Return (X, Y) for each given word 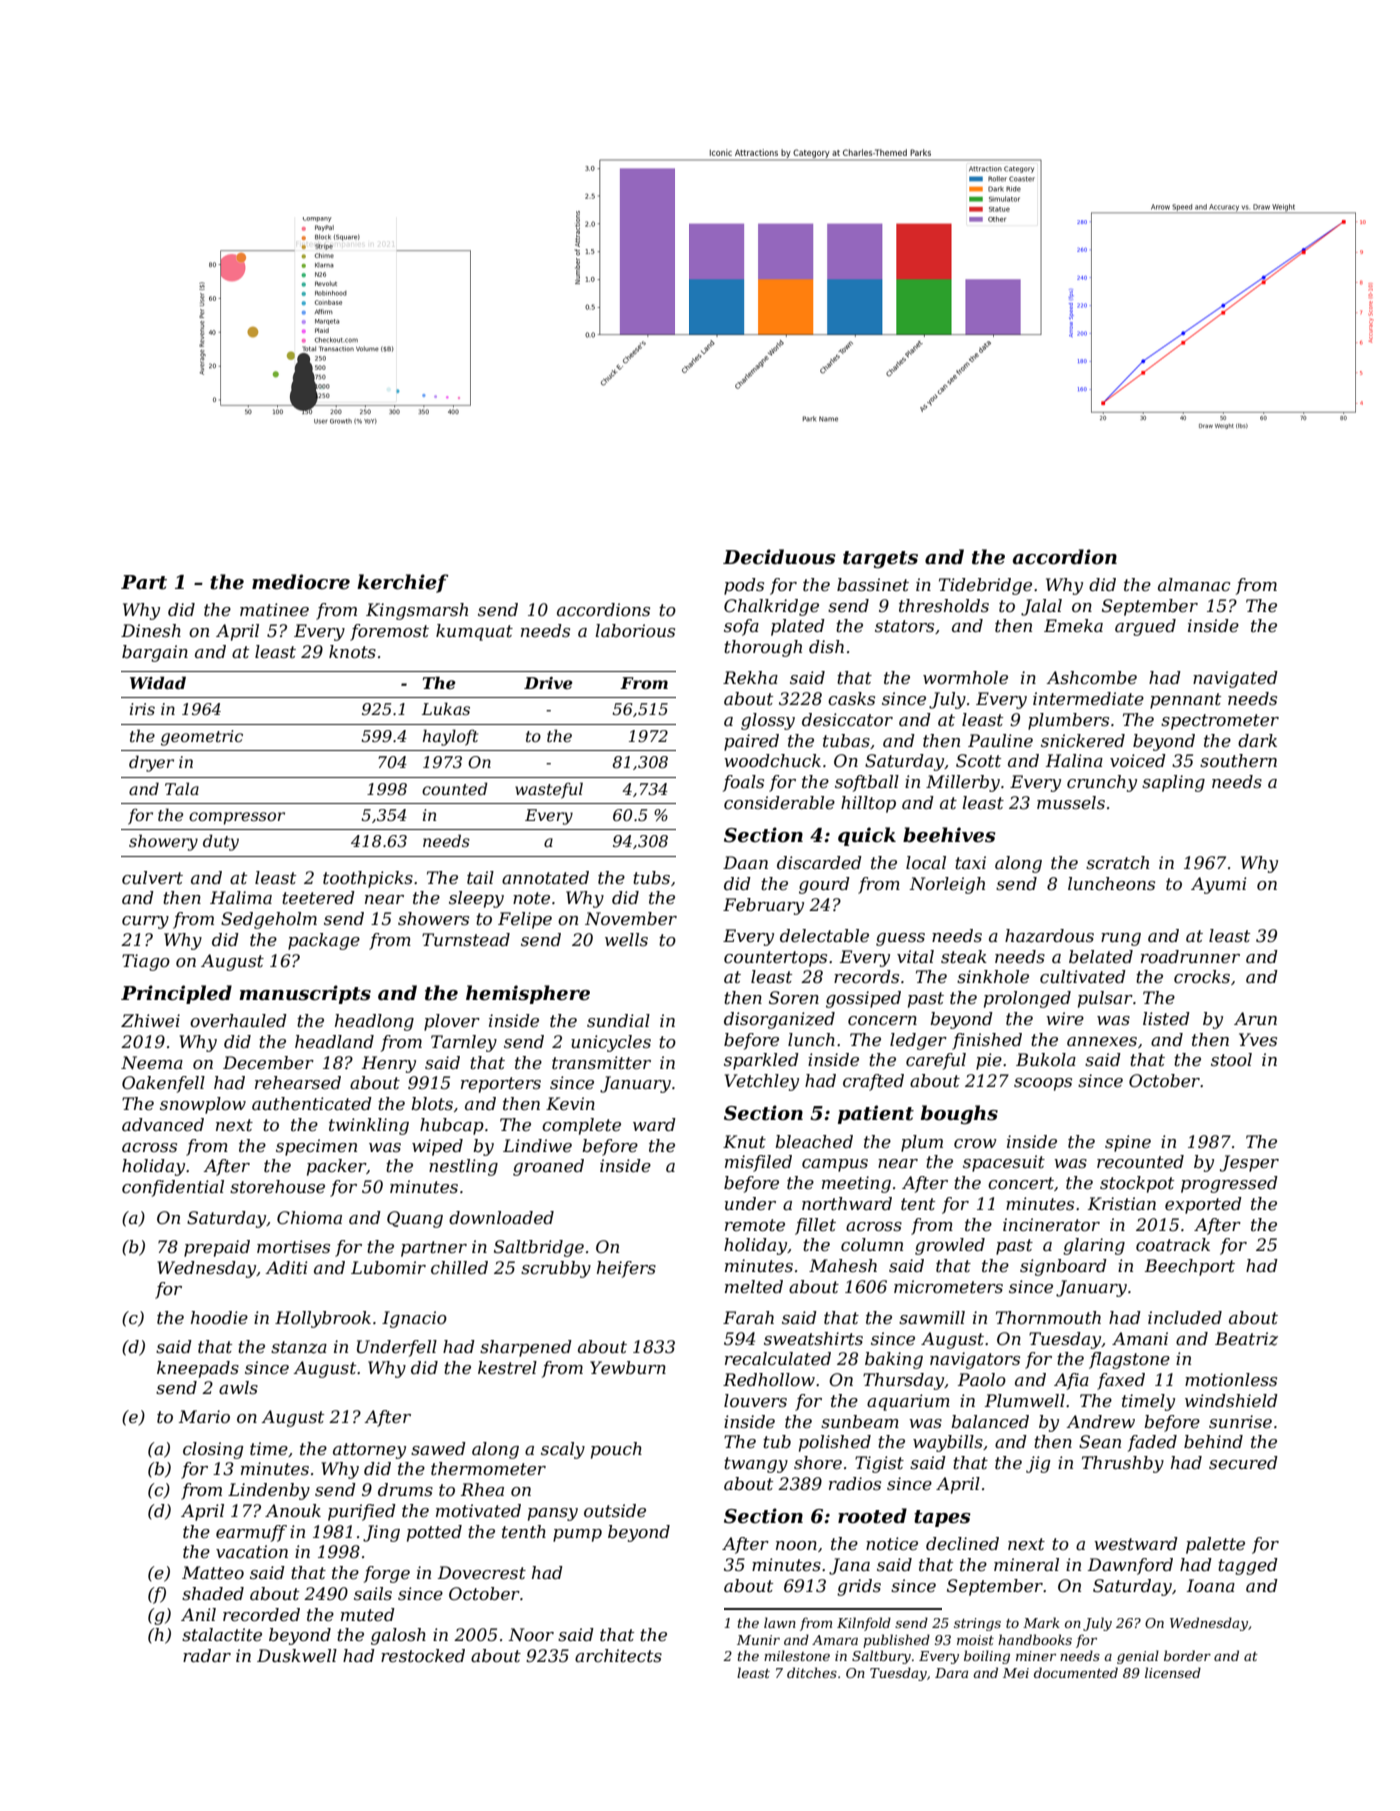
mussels (1071, 803)
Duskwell (297, 1656)
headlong (374, 1022)
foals (743, 783)
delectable (824, 936)
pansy (553, 1514)
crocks (1202, 977)
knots (352, 652)
